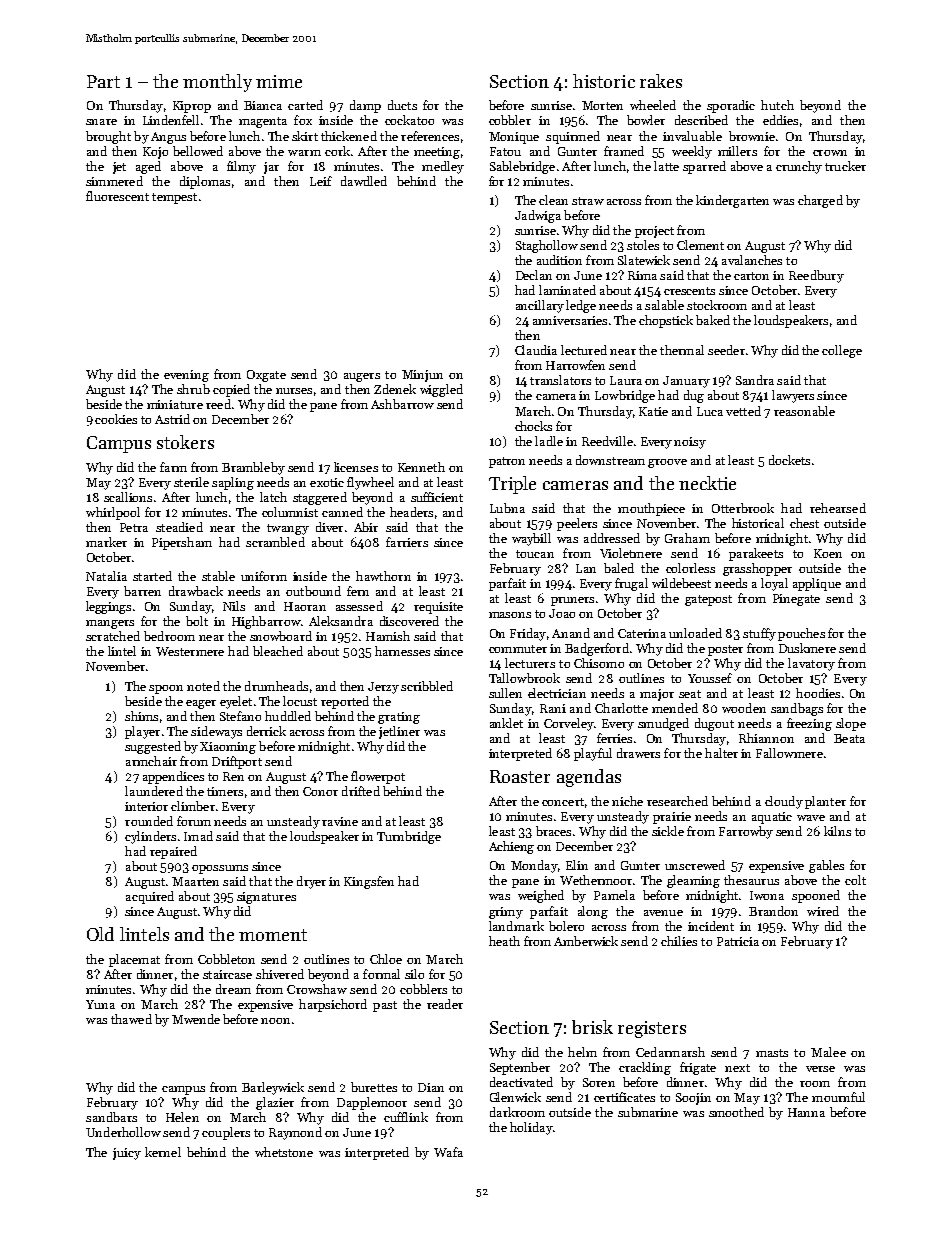 The height and width of the screenshot is (1233, 952). What do you see at coordinates (670, 1052) in the screenshot?
I see `Cedarmarsh` at bounding box center [670, 1052].
